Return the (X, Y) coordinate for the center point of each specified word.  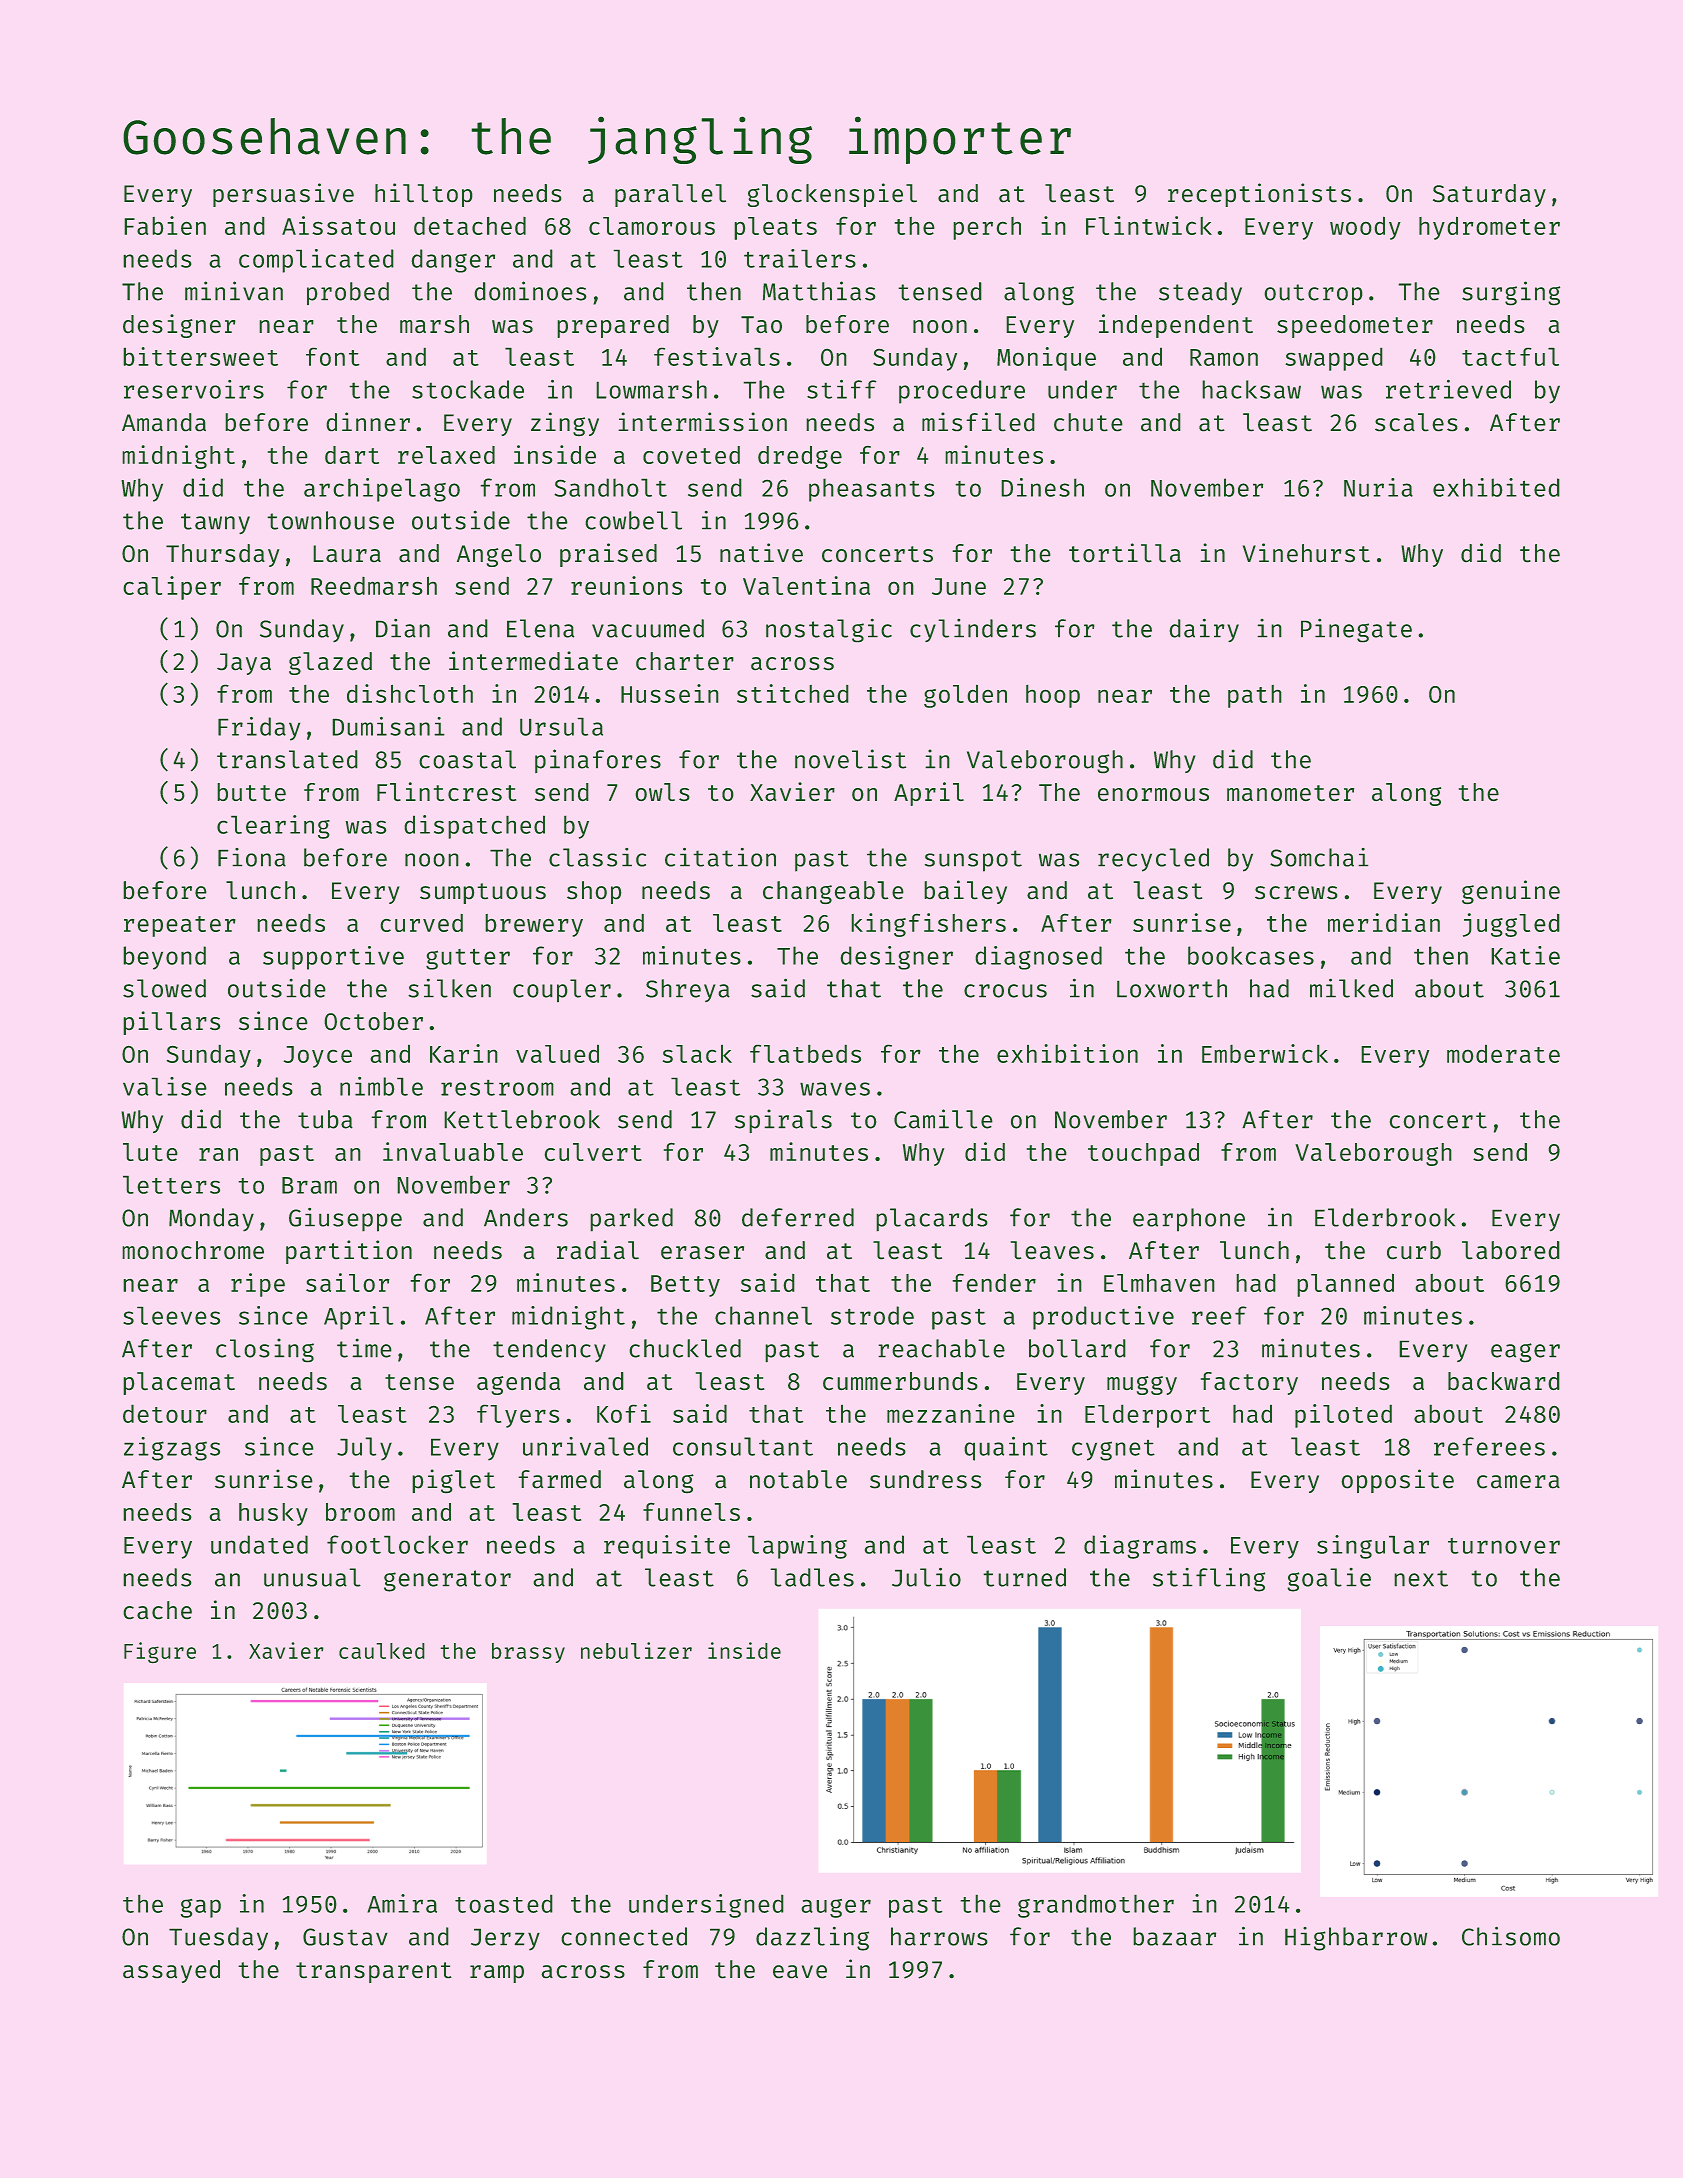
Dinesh (1043, 487)
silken (449, 988)
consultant (743, 1446)
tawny (215, 523)
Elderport (1147, 1416)
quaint (1006, 1449)
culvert (593, 1152)
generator (447, 1581)
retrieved (1448, 389)
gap (201, 1908)
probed (348, 293)
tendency (549, 1350)
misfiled (978, 421)
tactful (1510, 357)
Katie (1526, 955)
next (1421, 1578)
